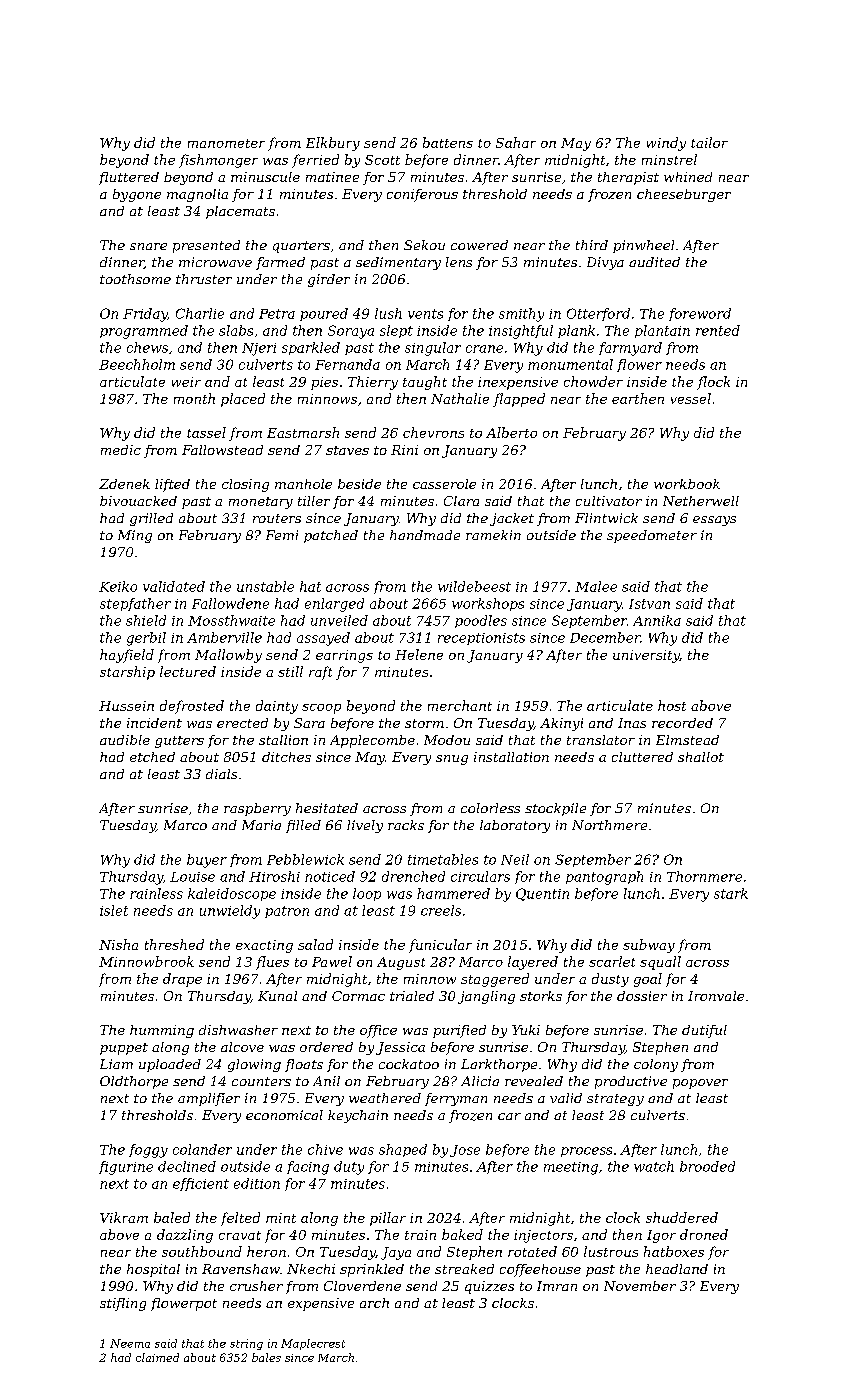 This document has height=1400, width=849. Describe the element at coordinates (452, 760) in the document. I see `snug` at that location.
